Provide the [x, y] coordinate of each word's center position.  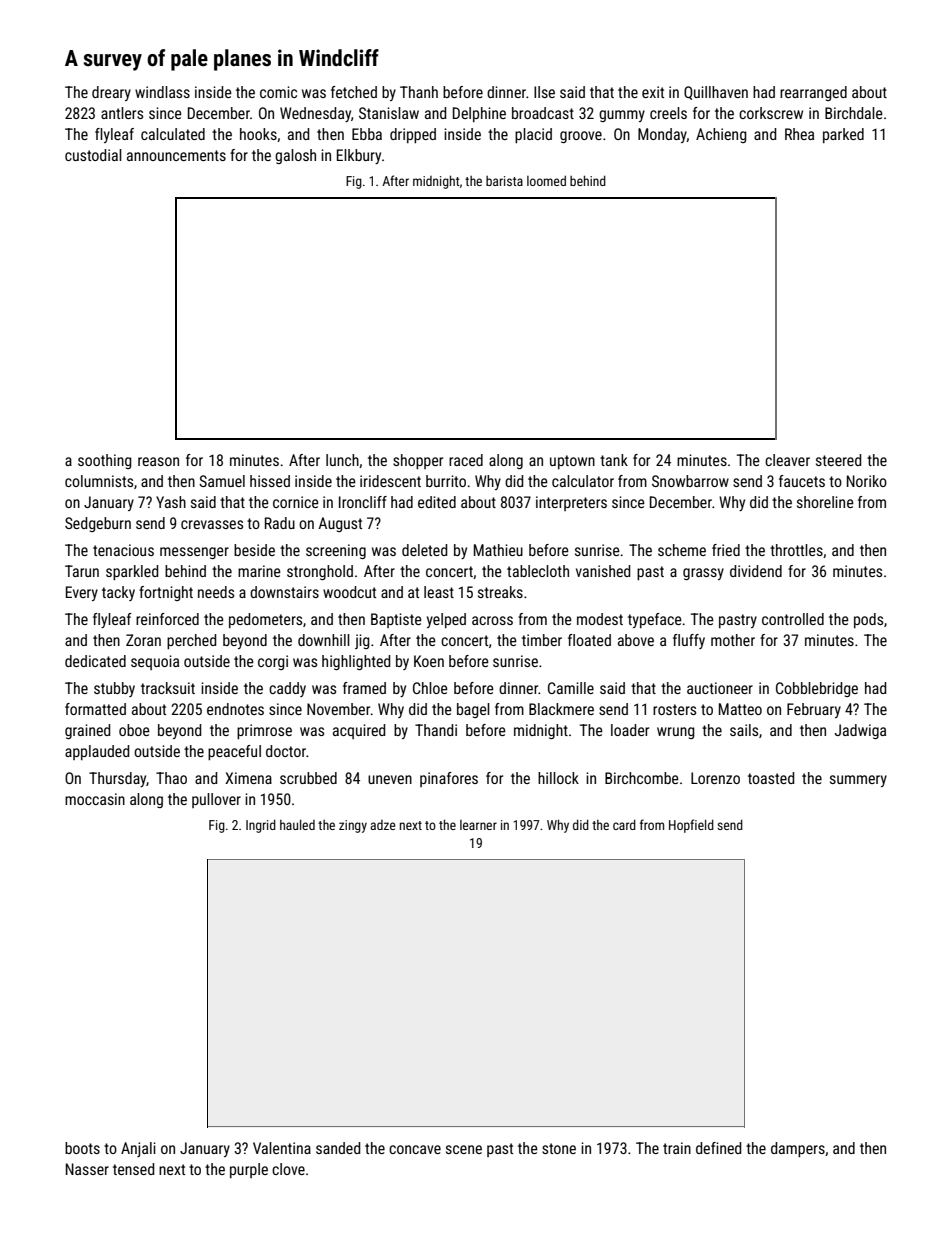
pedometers [265, 620]
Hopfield [691, 826]
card [624, 824]
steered [838, 460]
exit [653, 92]
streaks [500, 592]
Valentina [282, 1148]
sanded [338, 1148]
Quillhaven [716, 93]
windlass [162, 92]
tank [614, 460]
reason [158, 461]
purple [249, 1170]
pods [868, 620]
